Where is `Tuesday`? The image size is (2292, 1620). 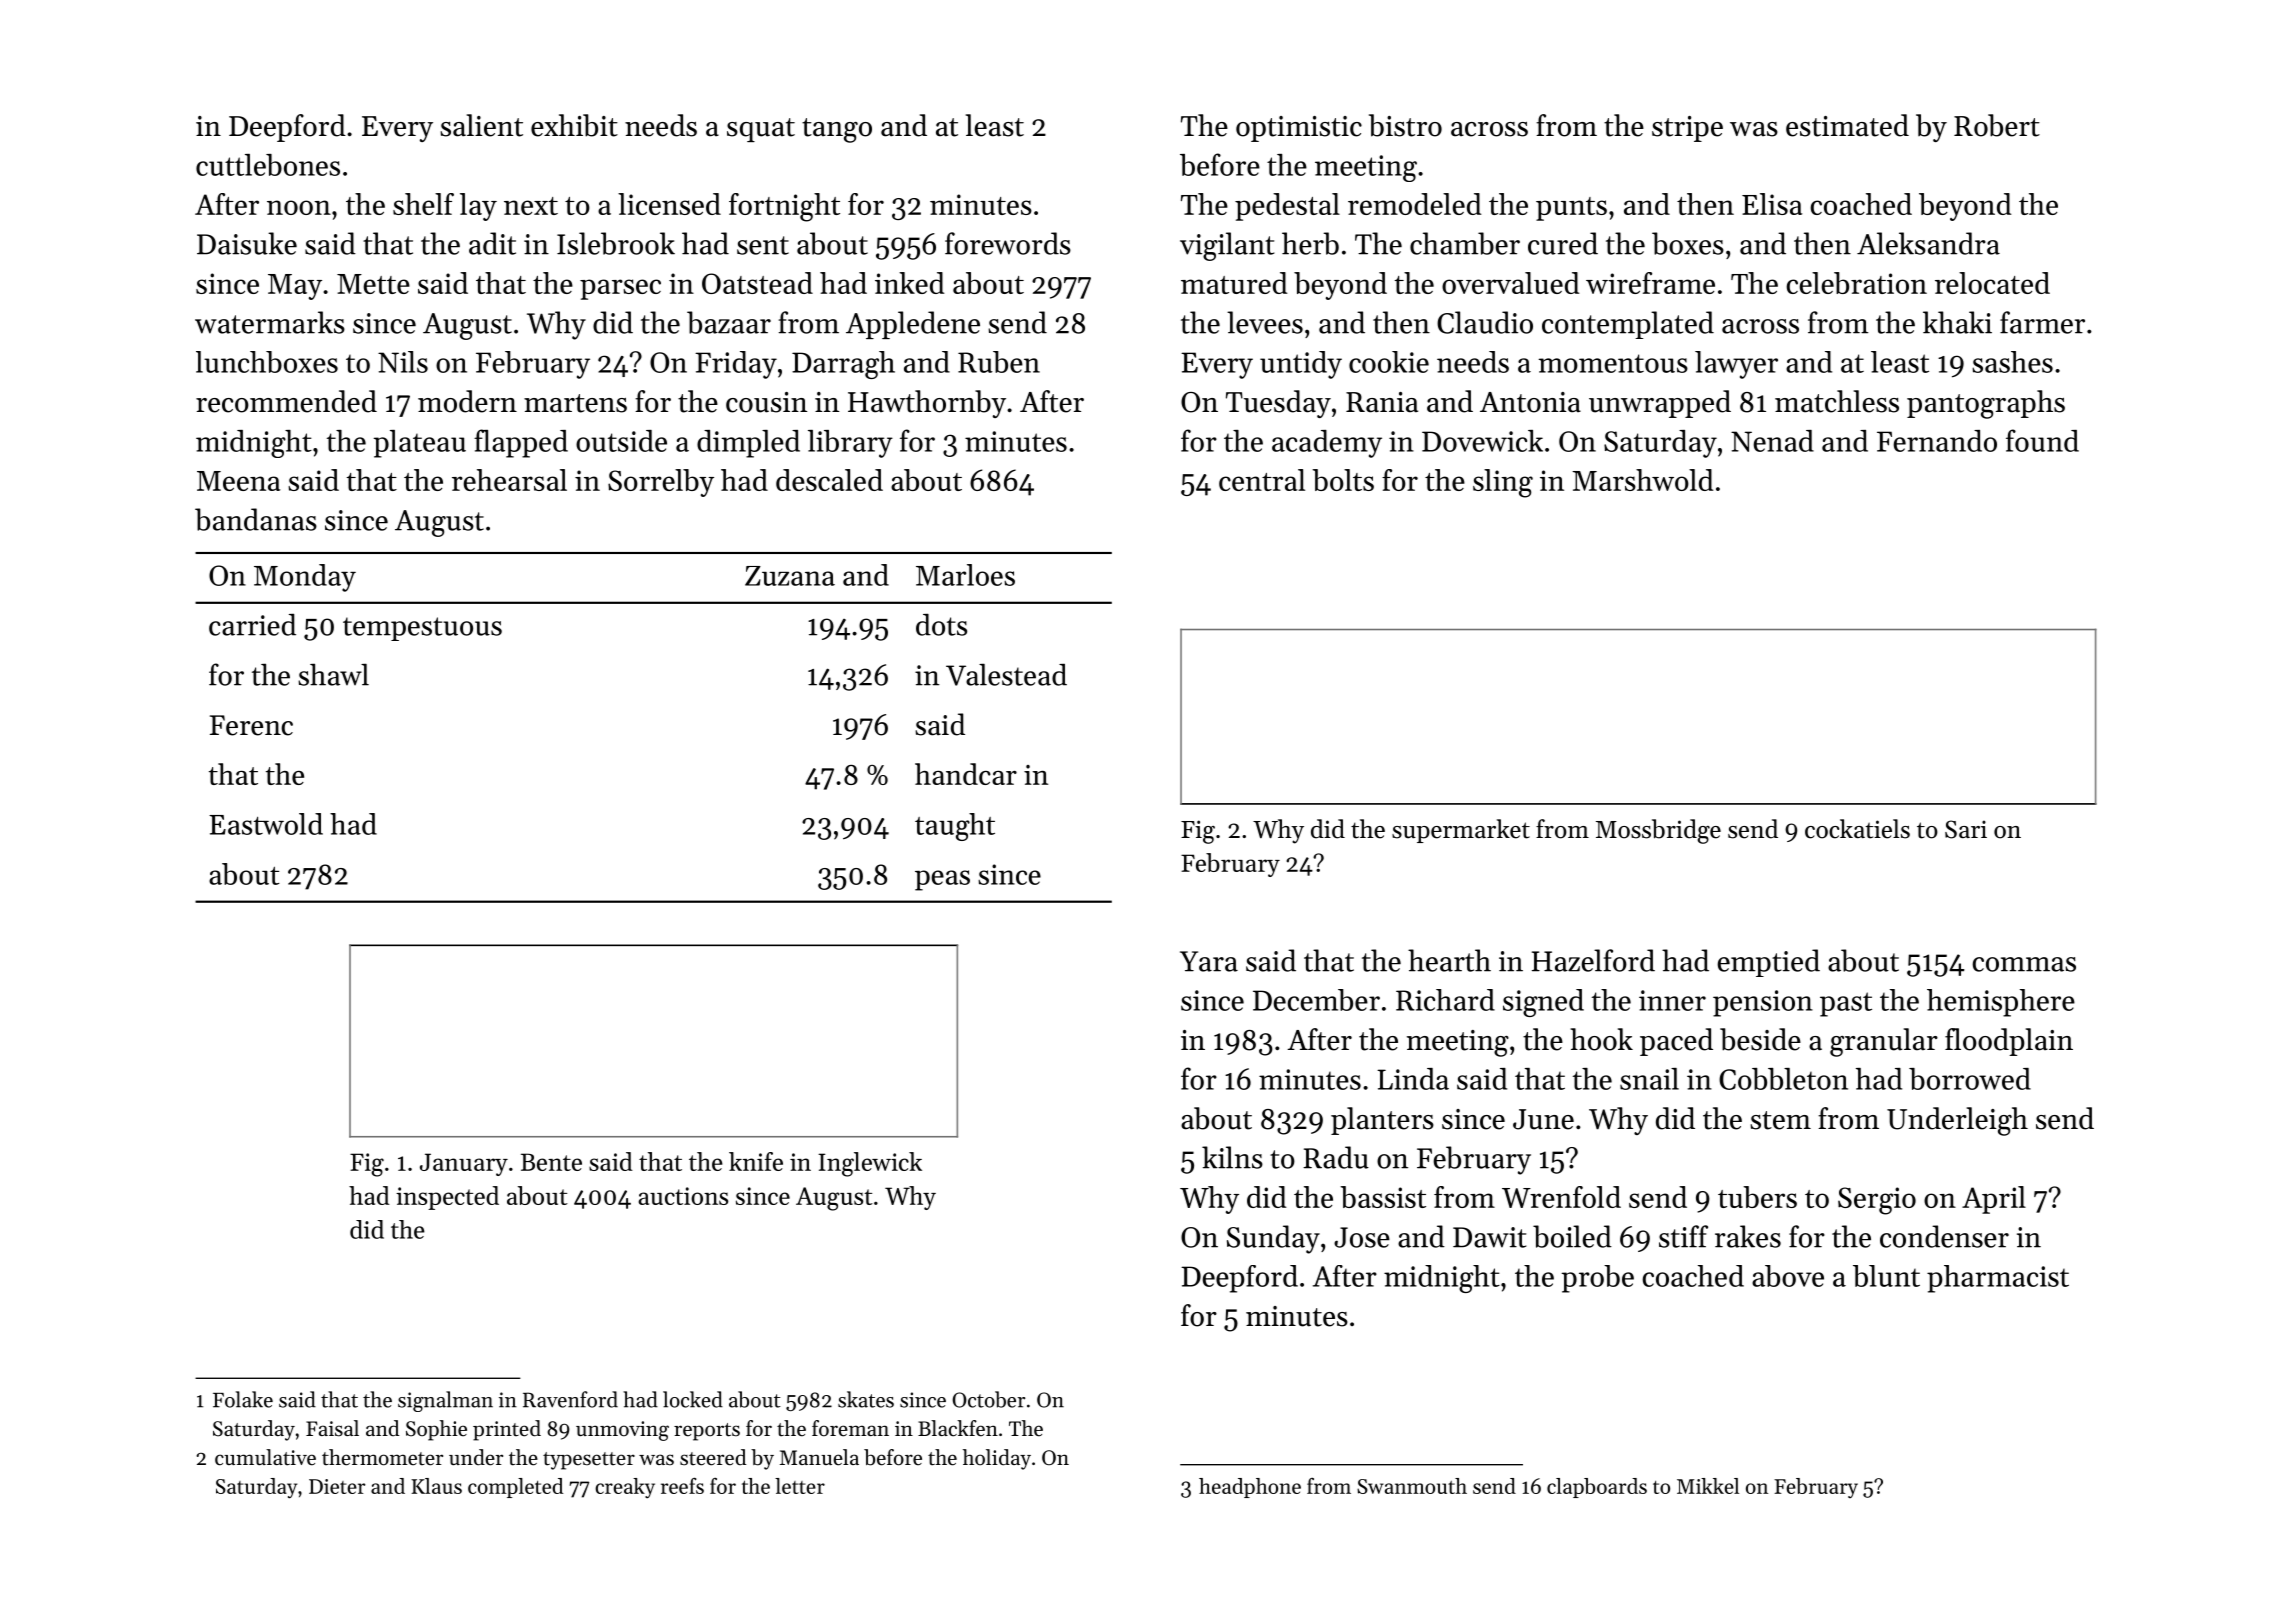
Tuesday is located at coordinates (1278, 404).
